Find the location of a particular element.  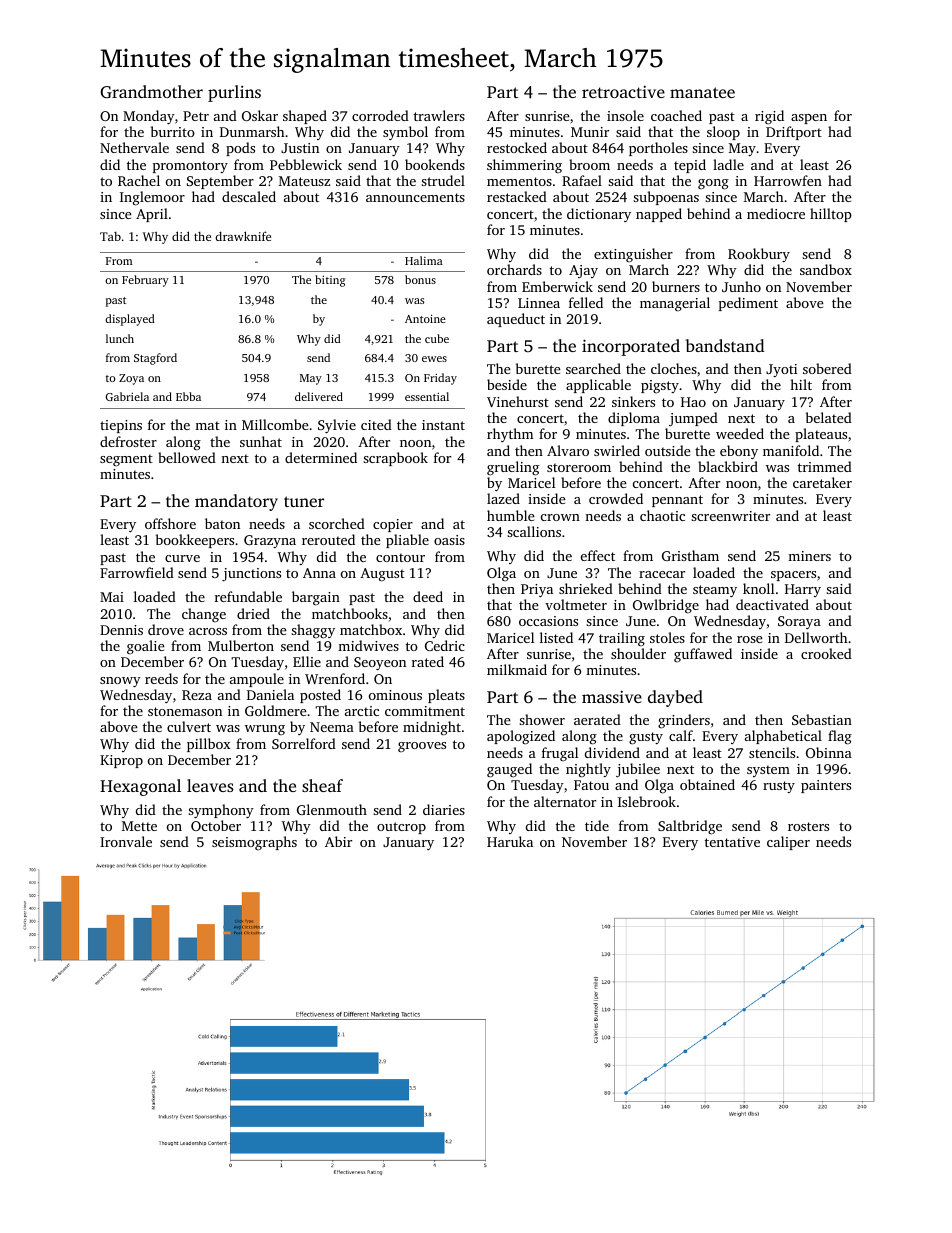

trimmed is located at coordinates (825, 466).
